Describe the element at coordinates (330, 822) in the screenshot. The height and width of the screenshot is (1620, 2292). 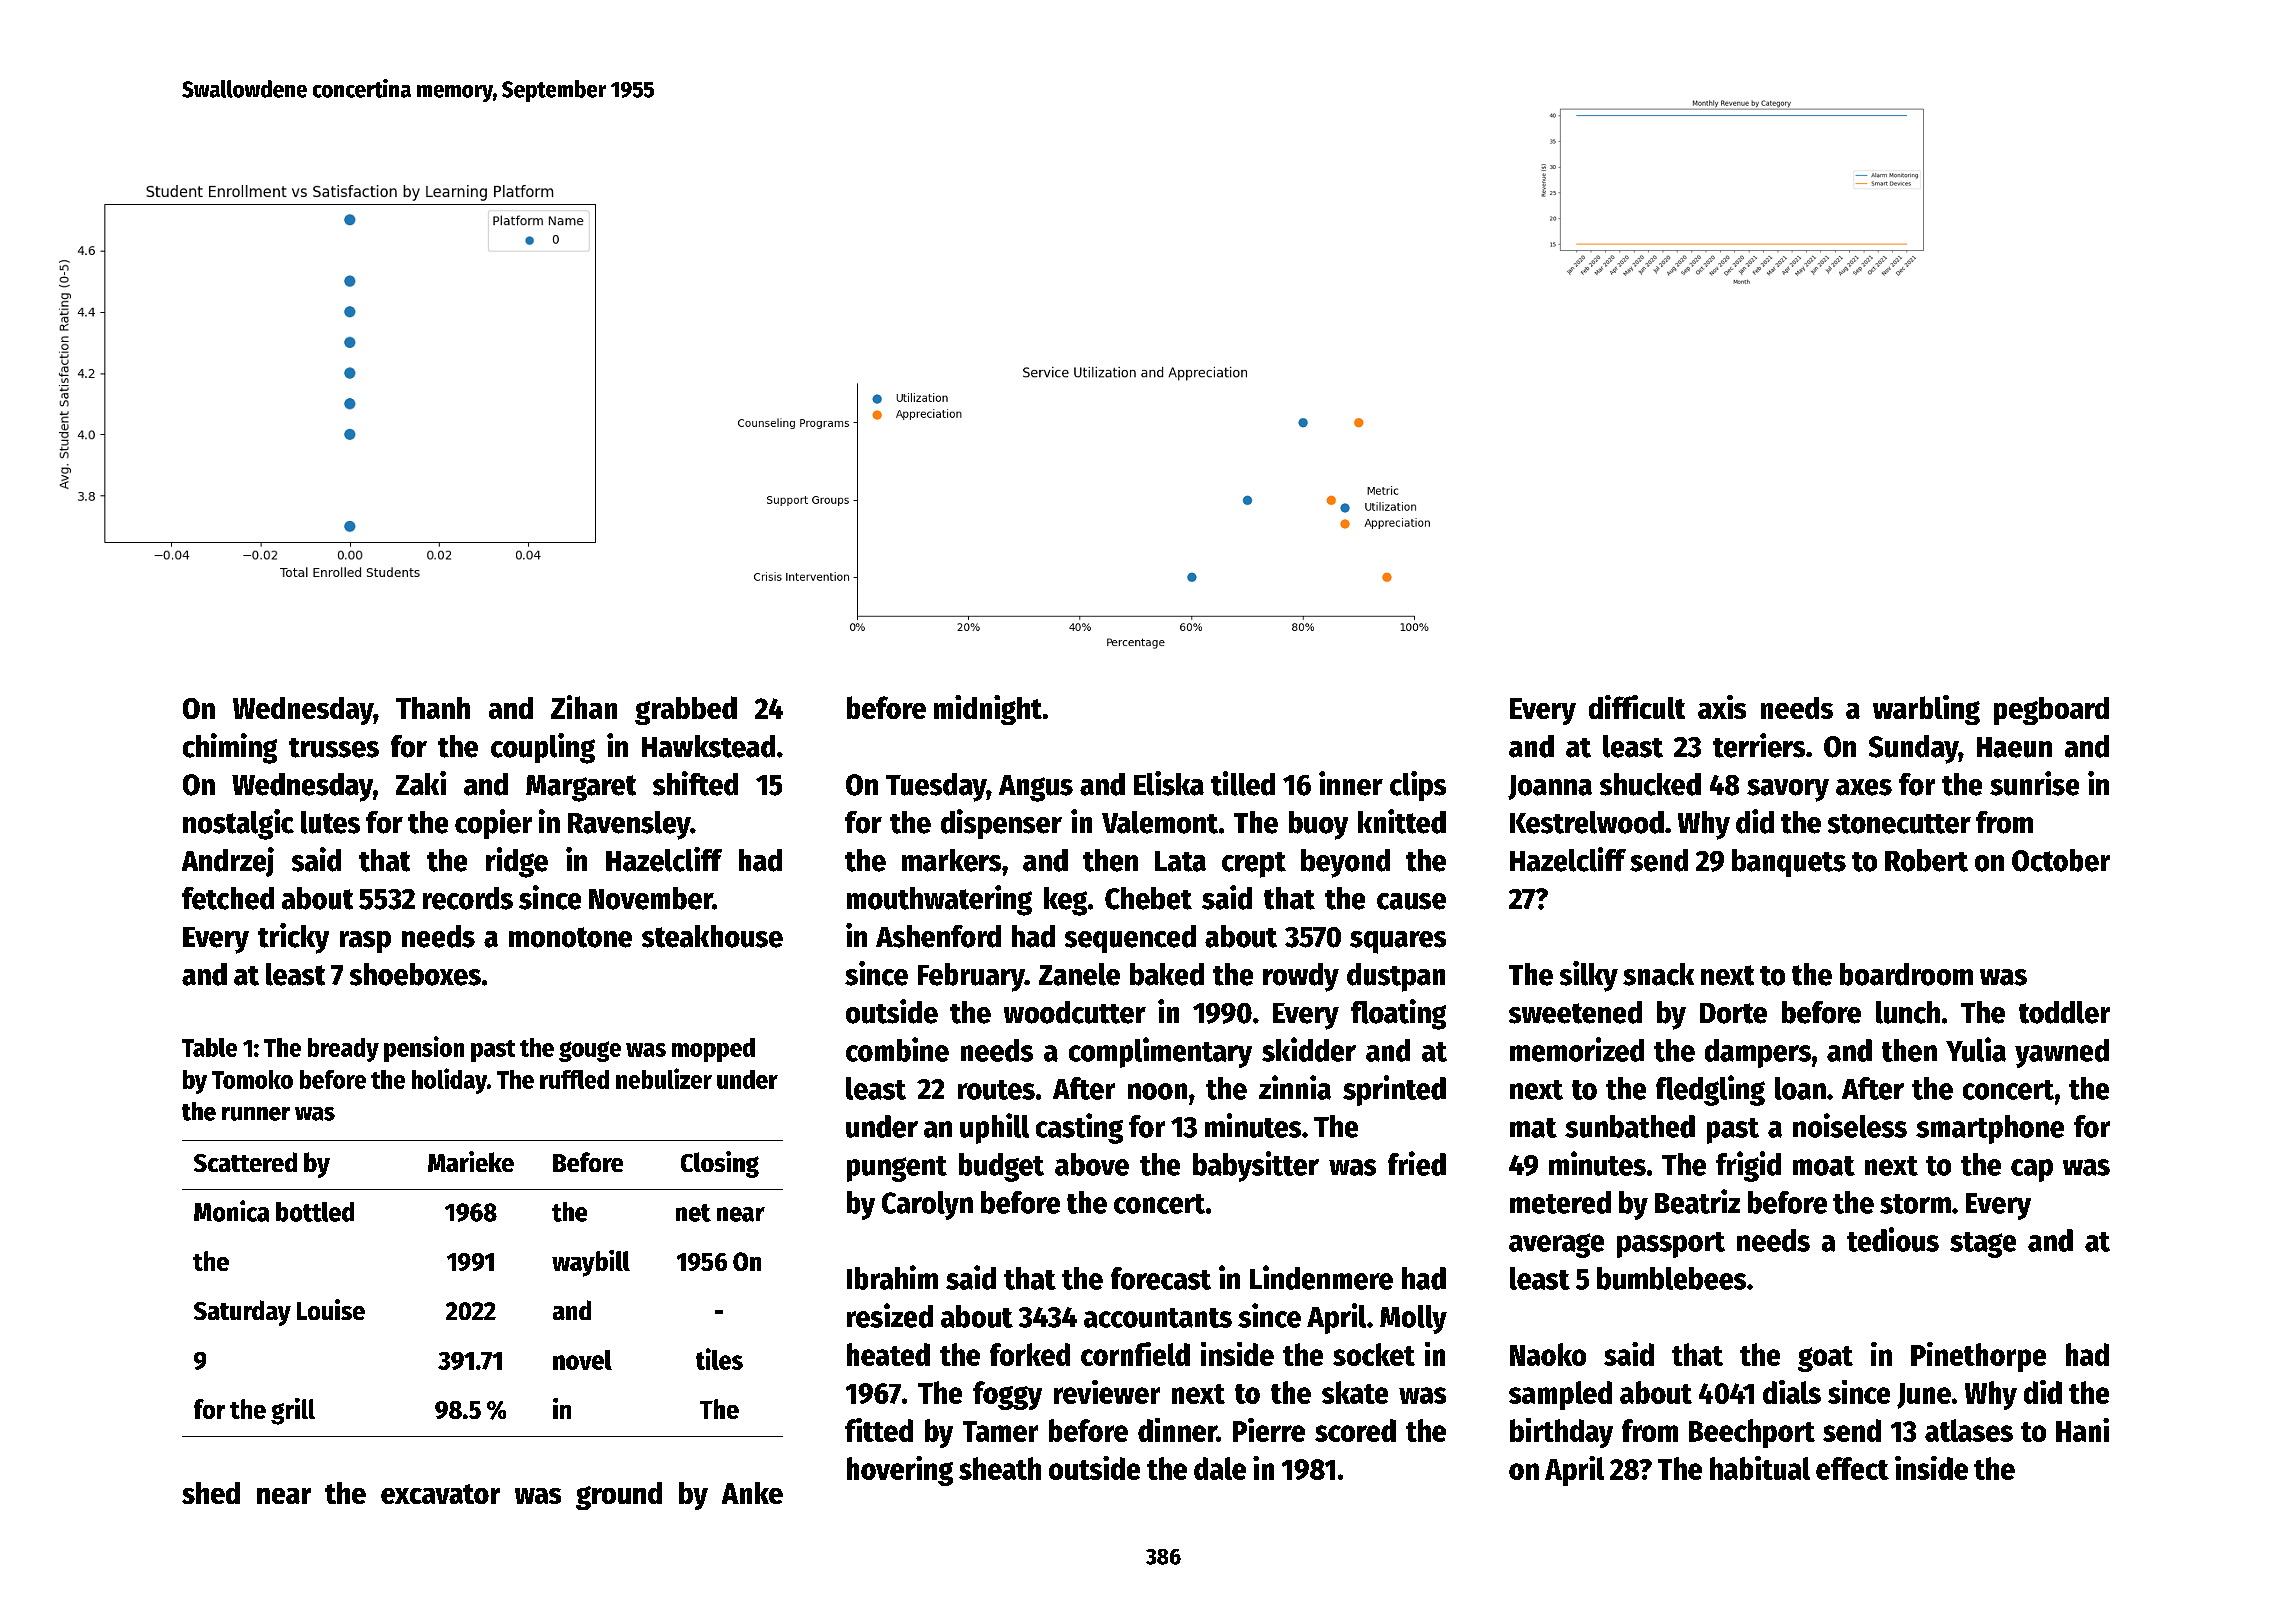
I see `lutes` at that location.
